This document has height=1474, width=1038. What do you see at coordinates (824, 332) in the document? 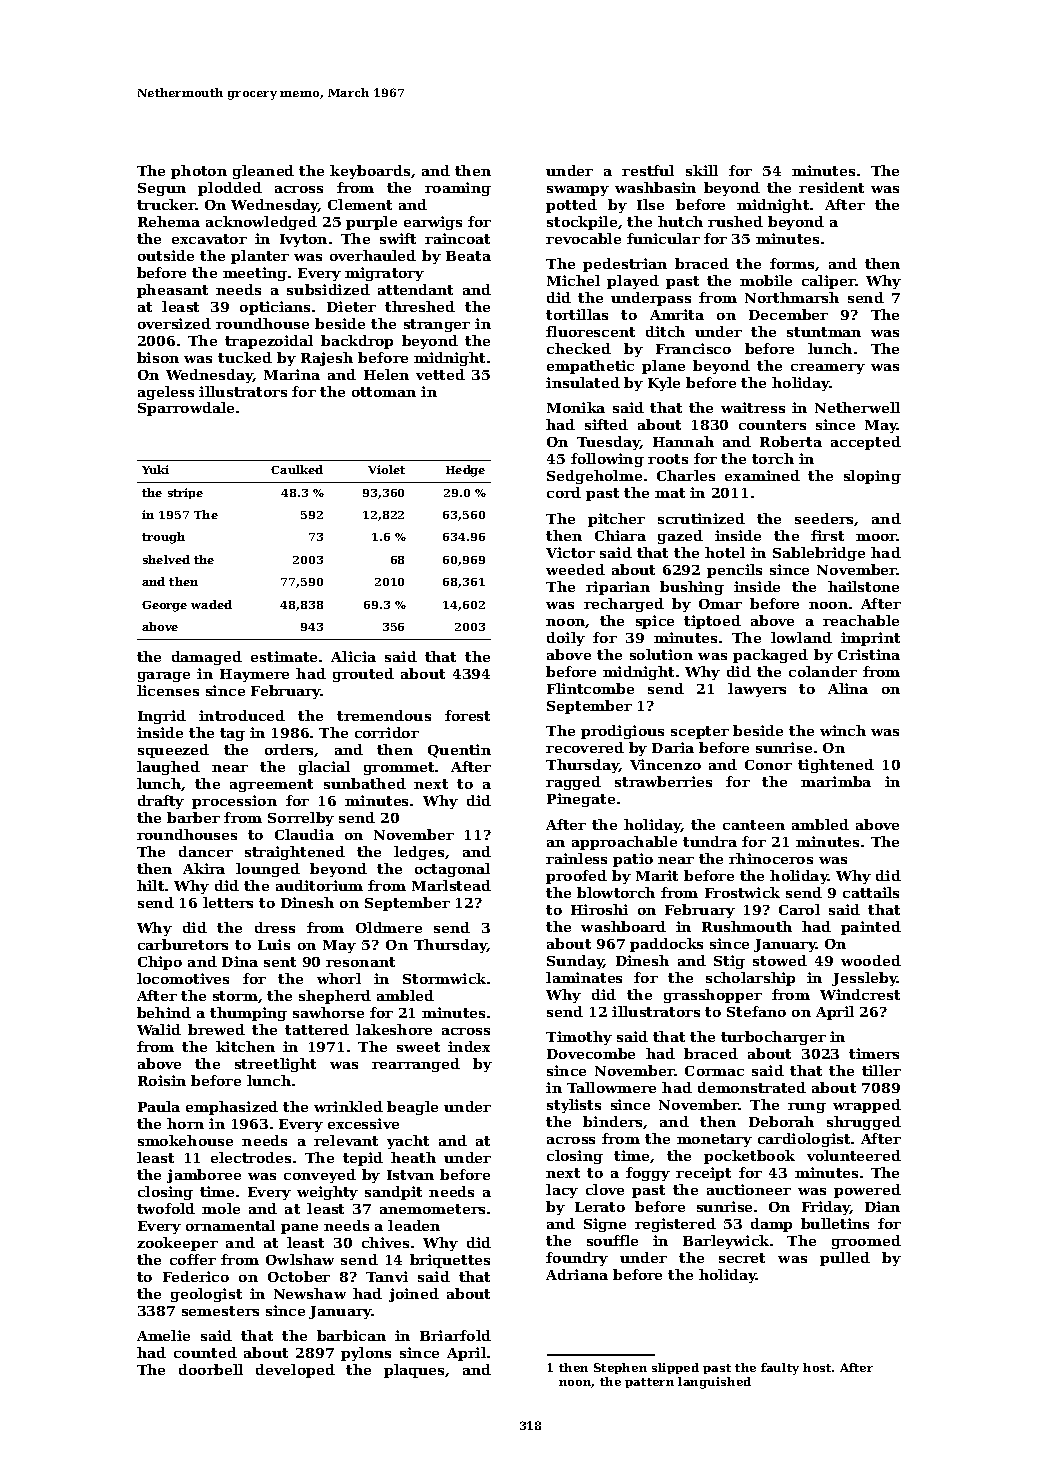
I see `stuntman` at bounding box center [824, 332].
